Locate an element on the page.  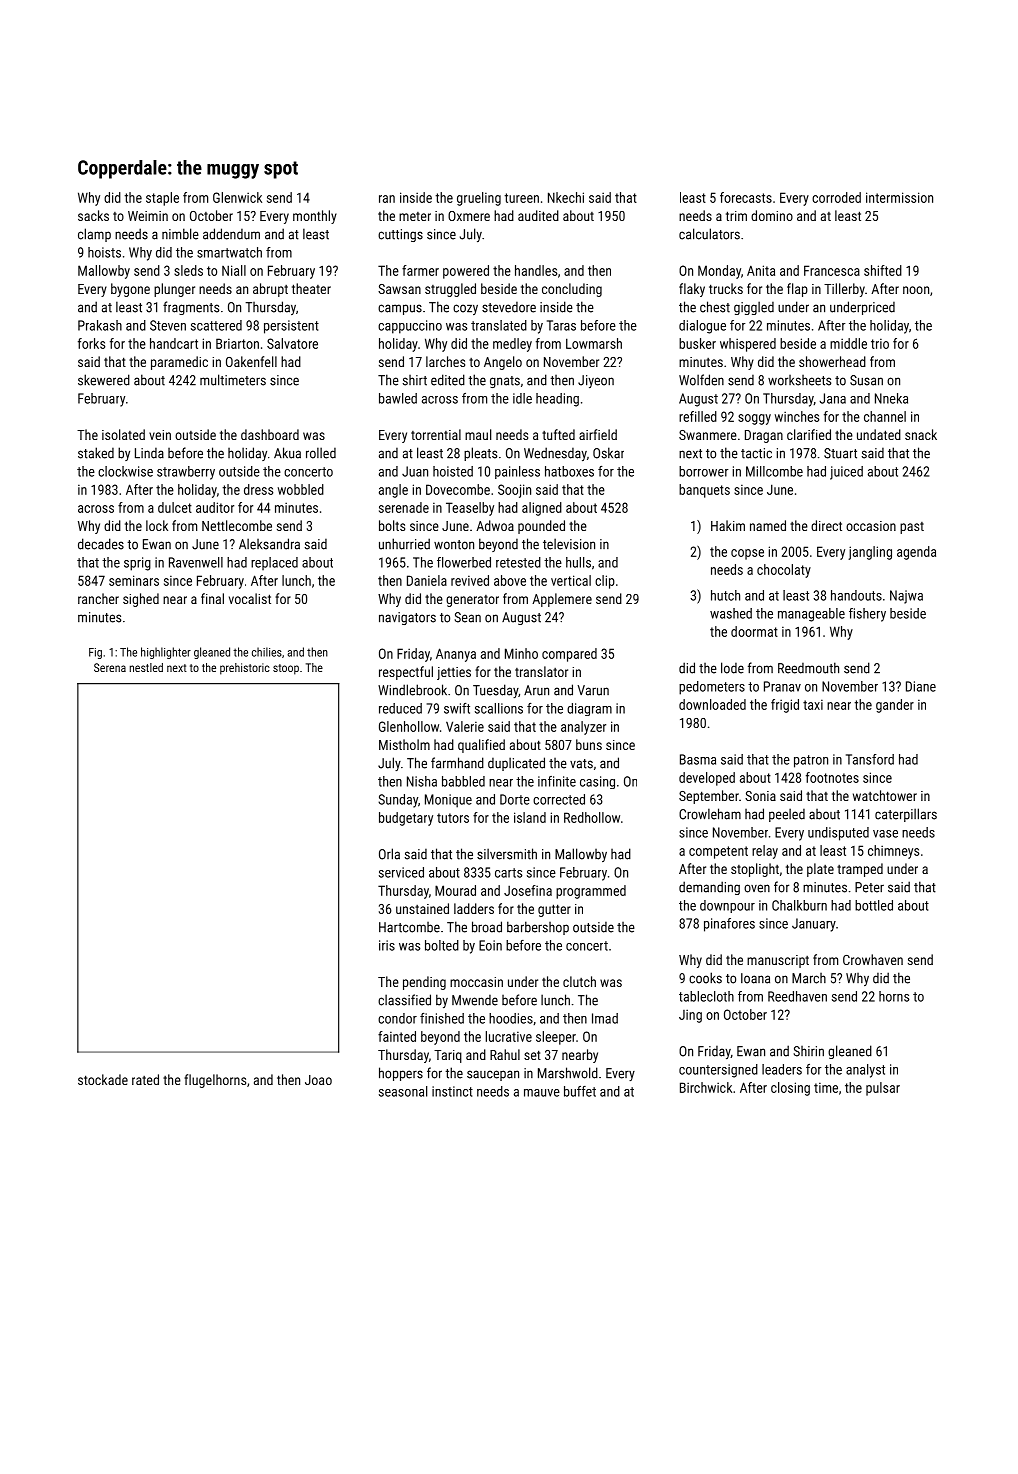
replaced is located at coordinates (274, 563).
